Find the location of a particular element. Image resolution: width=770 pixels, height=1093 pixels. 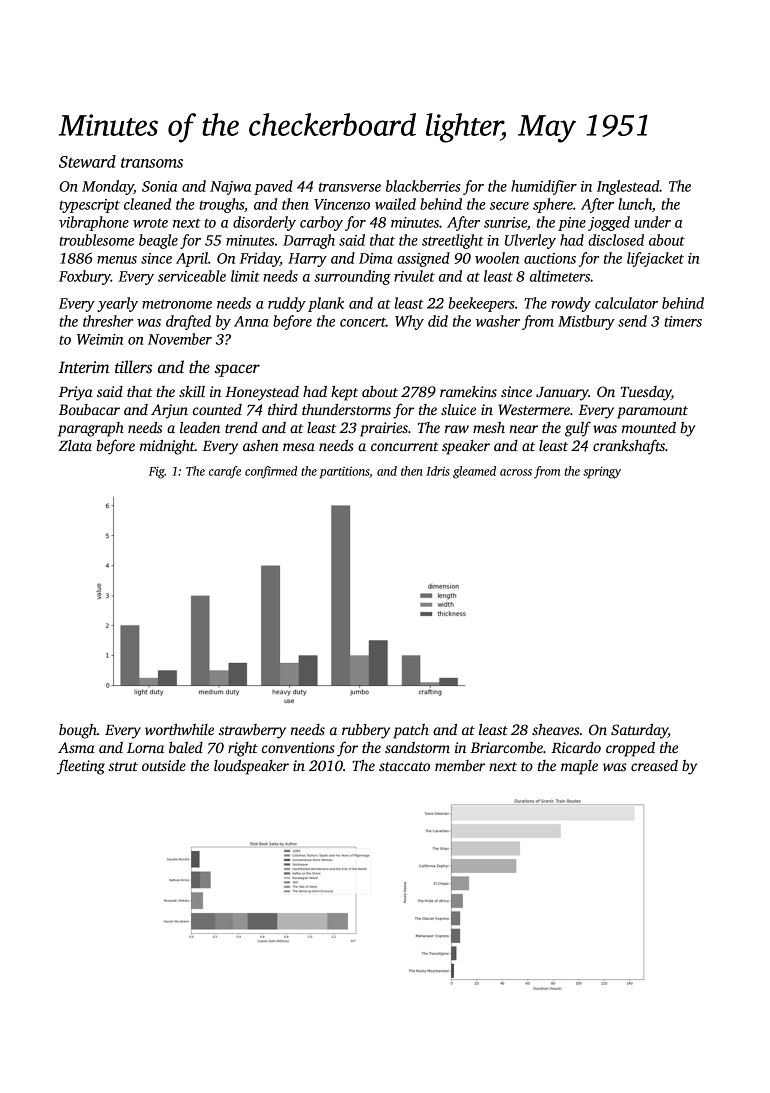

humidifier is located at coordinates (544, 187).
